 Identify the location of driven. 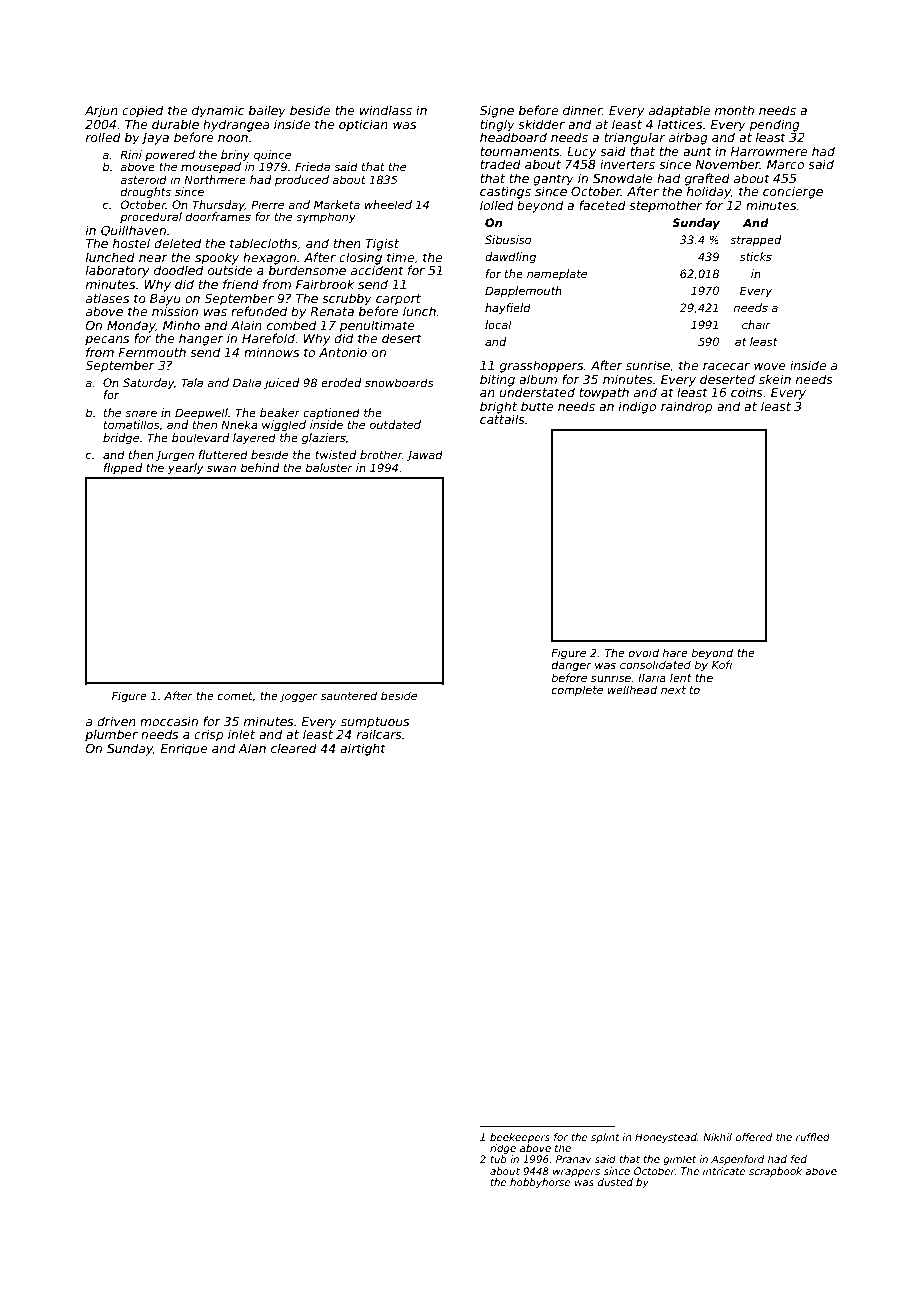
(116, 721).
